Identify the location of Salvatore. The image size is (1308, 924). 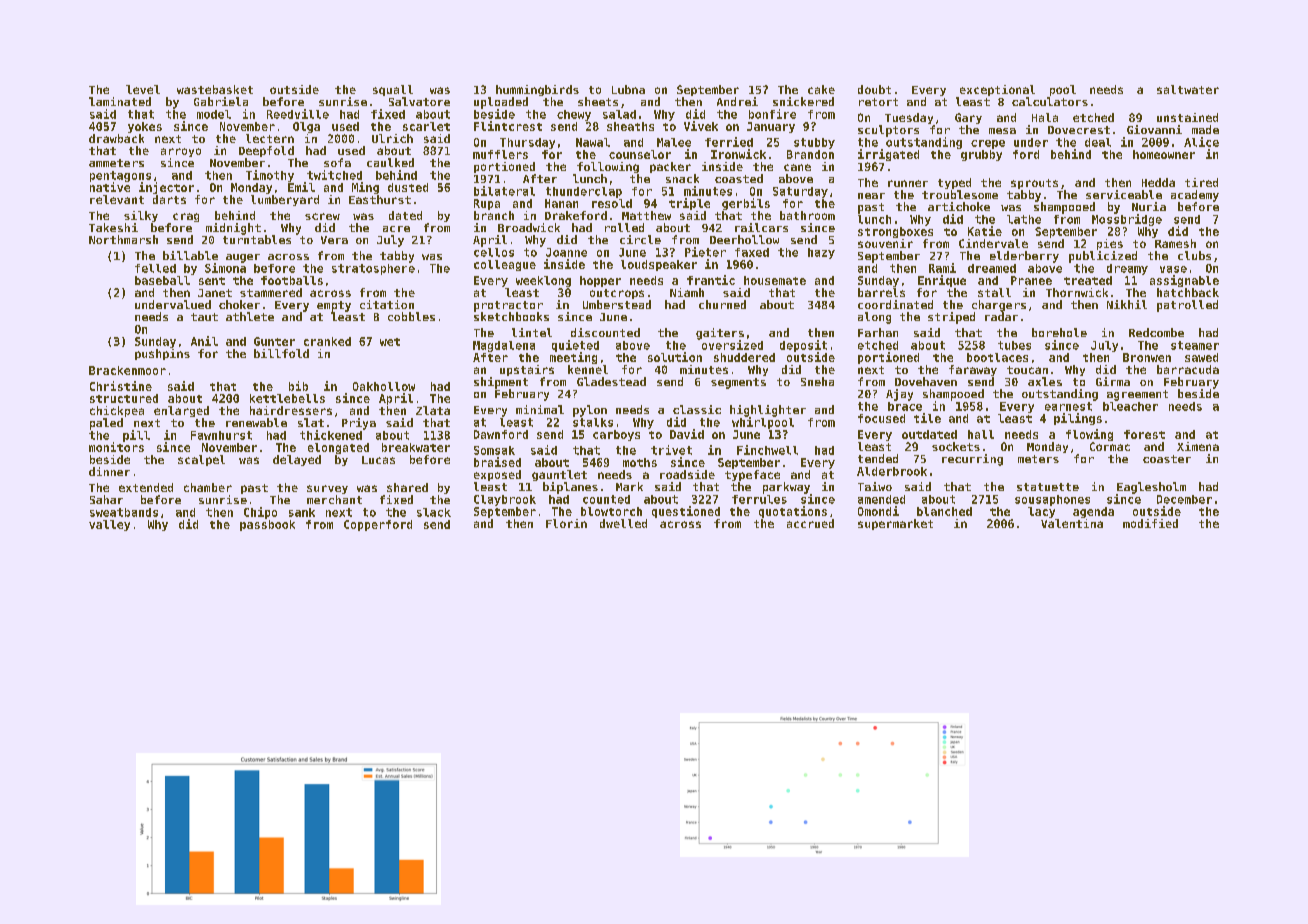
(419, 101).
